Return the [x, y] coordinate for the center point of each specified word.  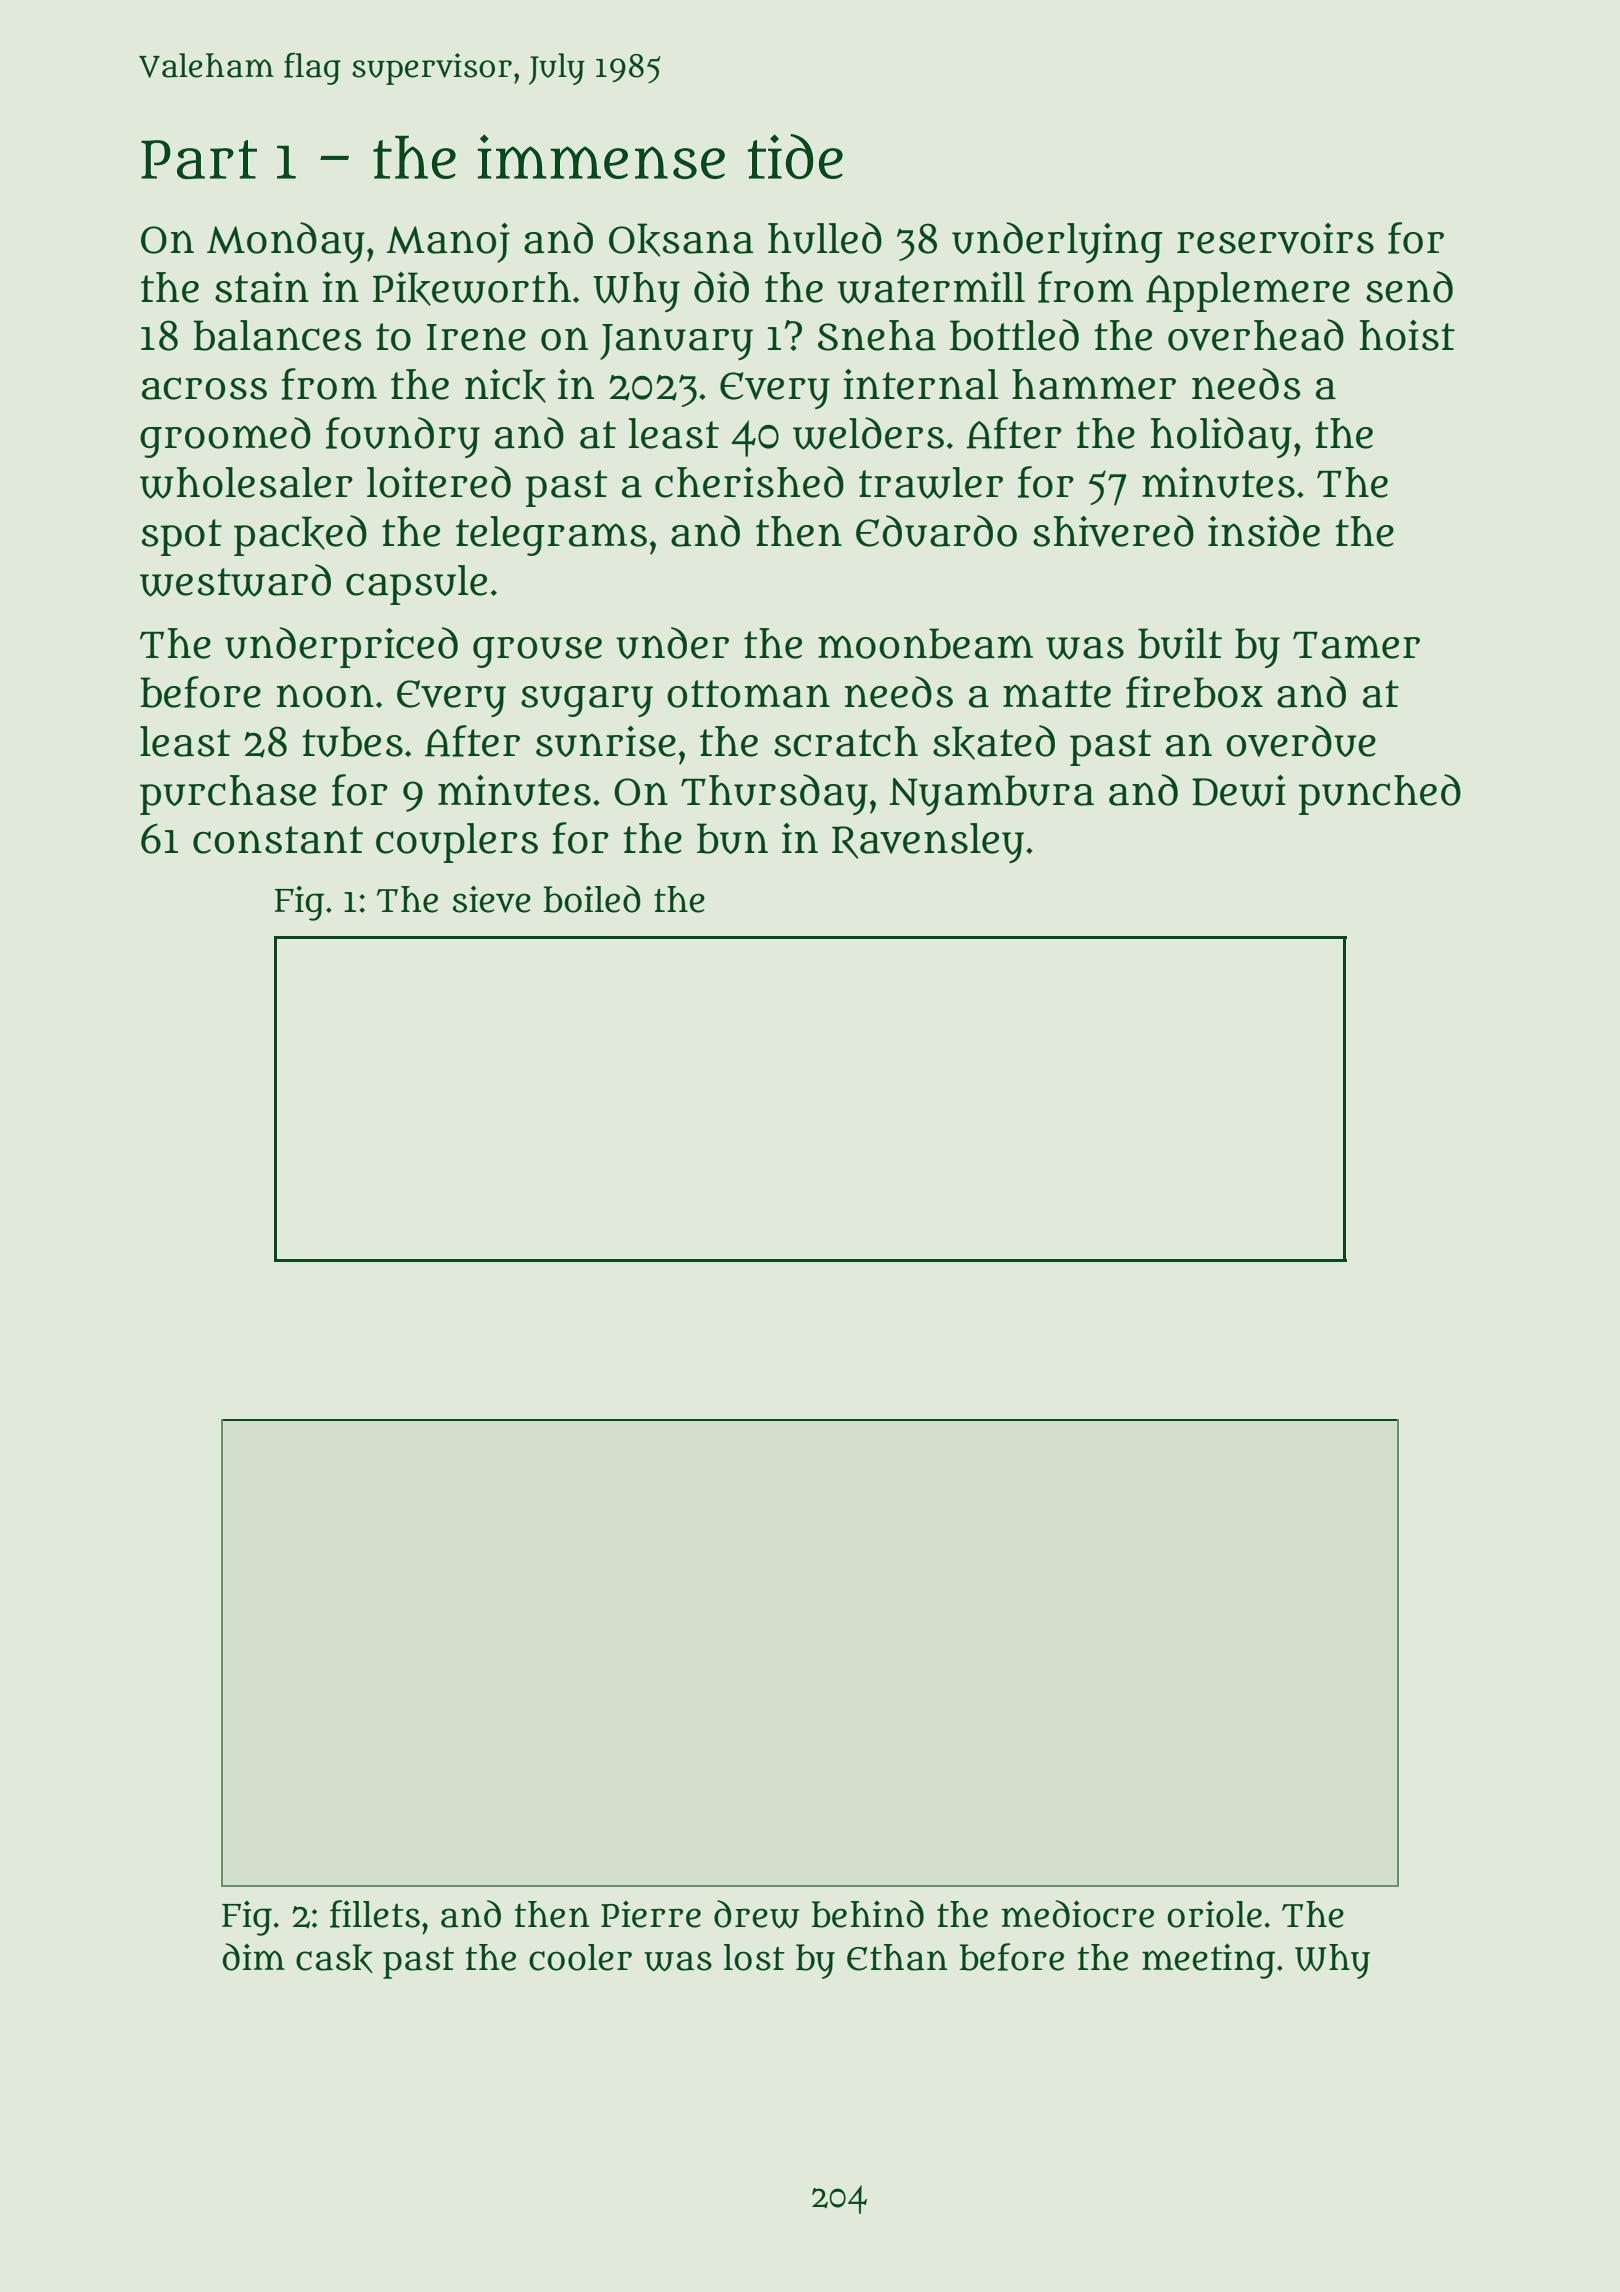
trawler [931, 483]
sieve [492, 899]
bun [732, 838]
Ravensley [928, 843]
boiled [592, 899]
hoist [1407, 335]
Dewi [1239, 791]
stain [262, 287]
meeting [1208, 1961]
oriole [1214, 1914]
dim [254, 1957]
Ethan [897, 1957]
